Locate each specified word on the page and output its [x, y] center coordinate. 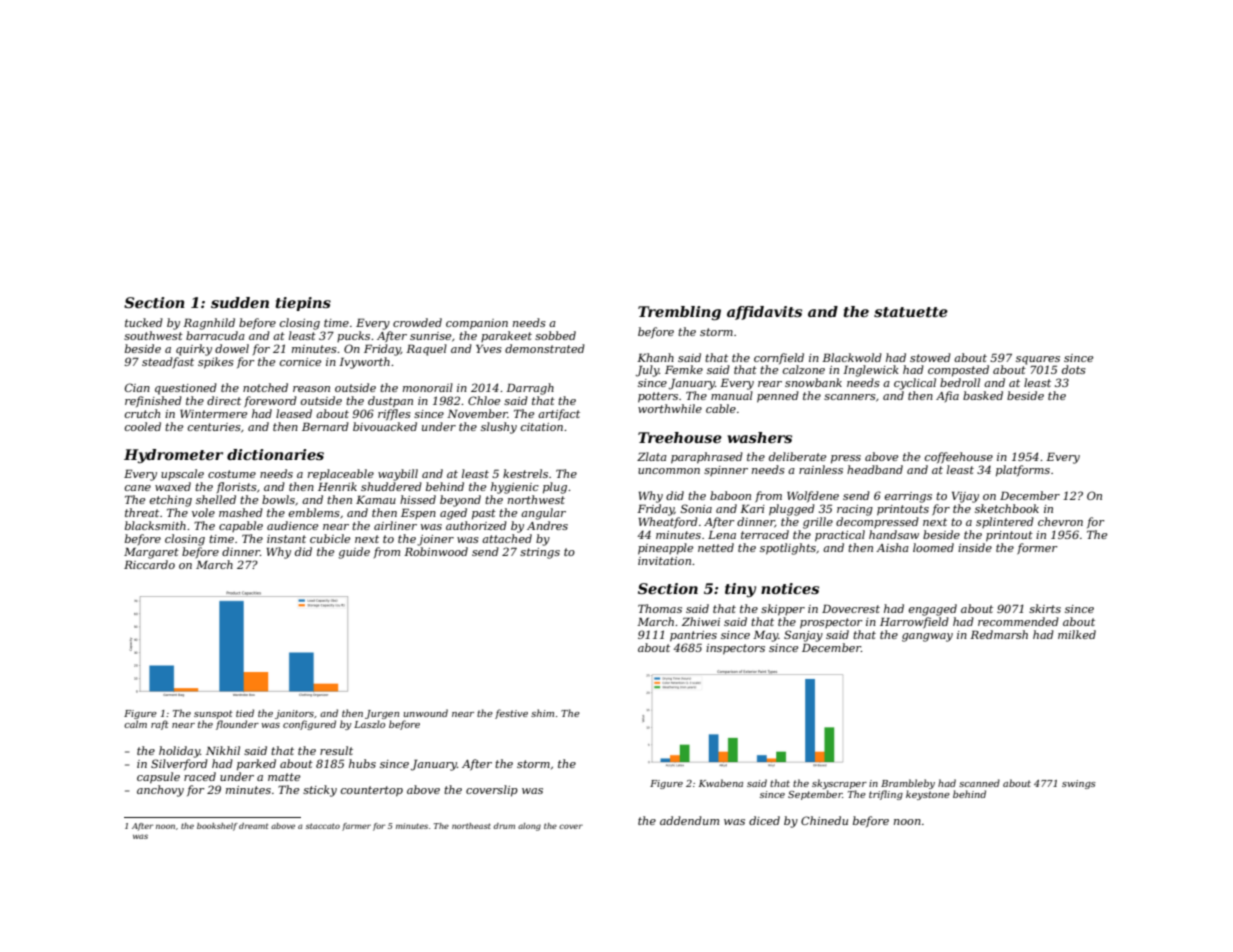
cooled [143, 426]
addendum [689, 820]
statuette [911, 312]
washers [759, 437]
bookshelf [217, 827]
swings [1079, 784]
